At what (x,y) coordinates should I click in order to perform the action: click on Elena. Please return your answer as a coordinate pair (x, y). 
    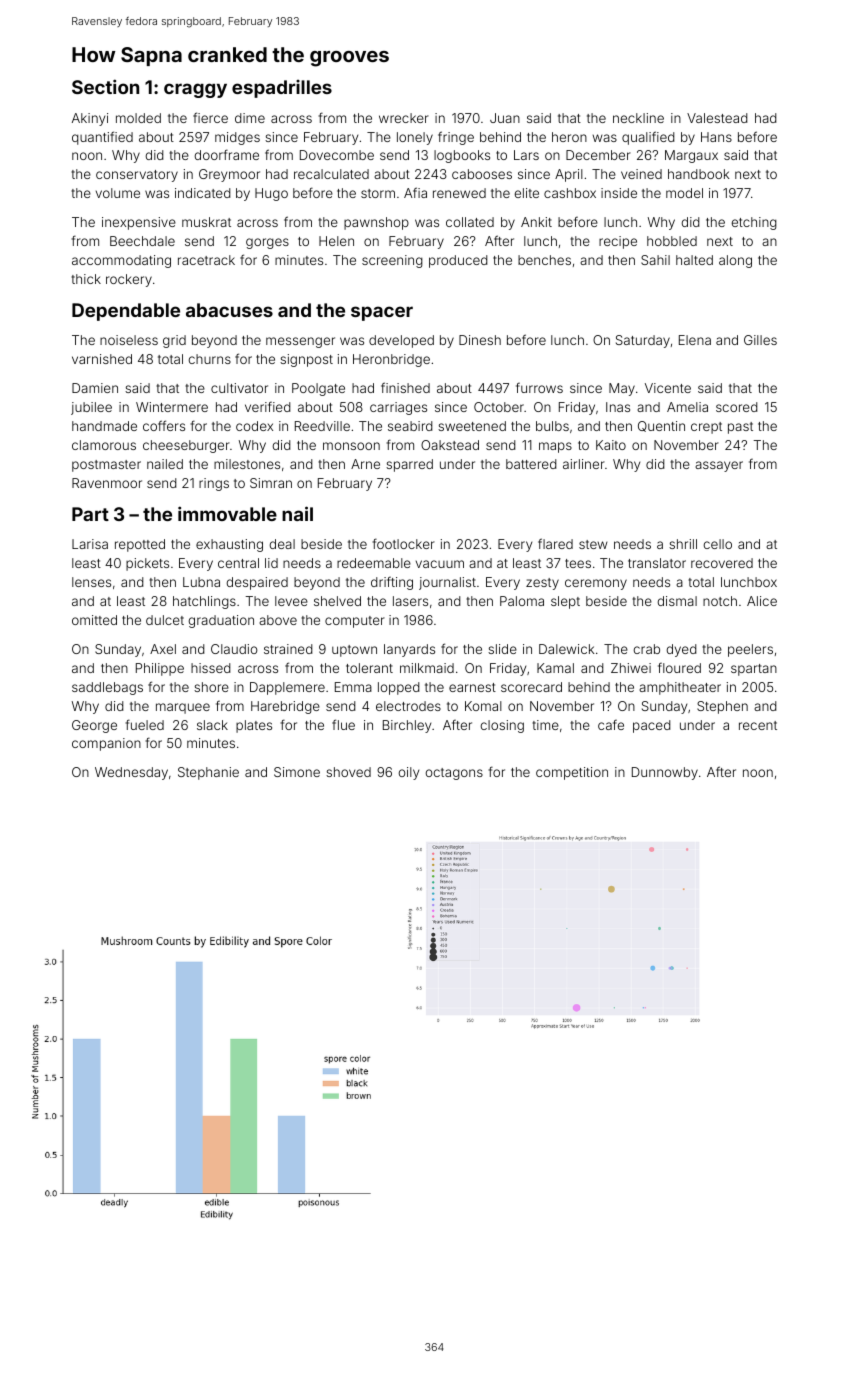
    Looking at the image, I should click on (695, 340).
